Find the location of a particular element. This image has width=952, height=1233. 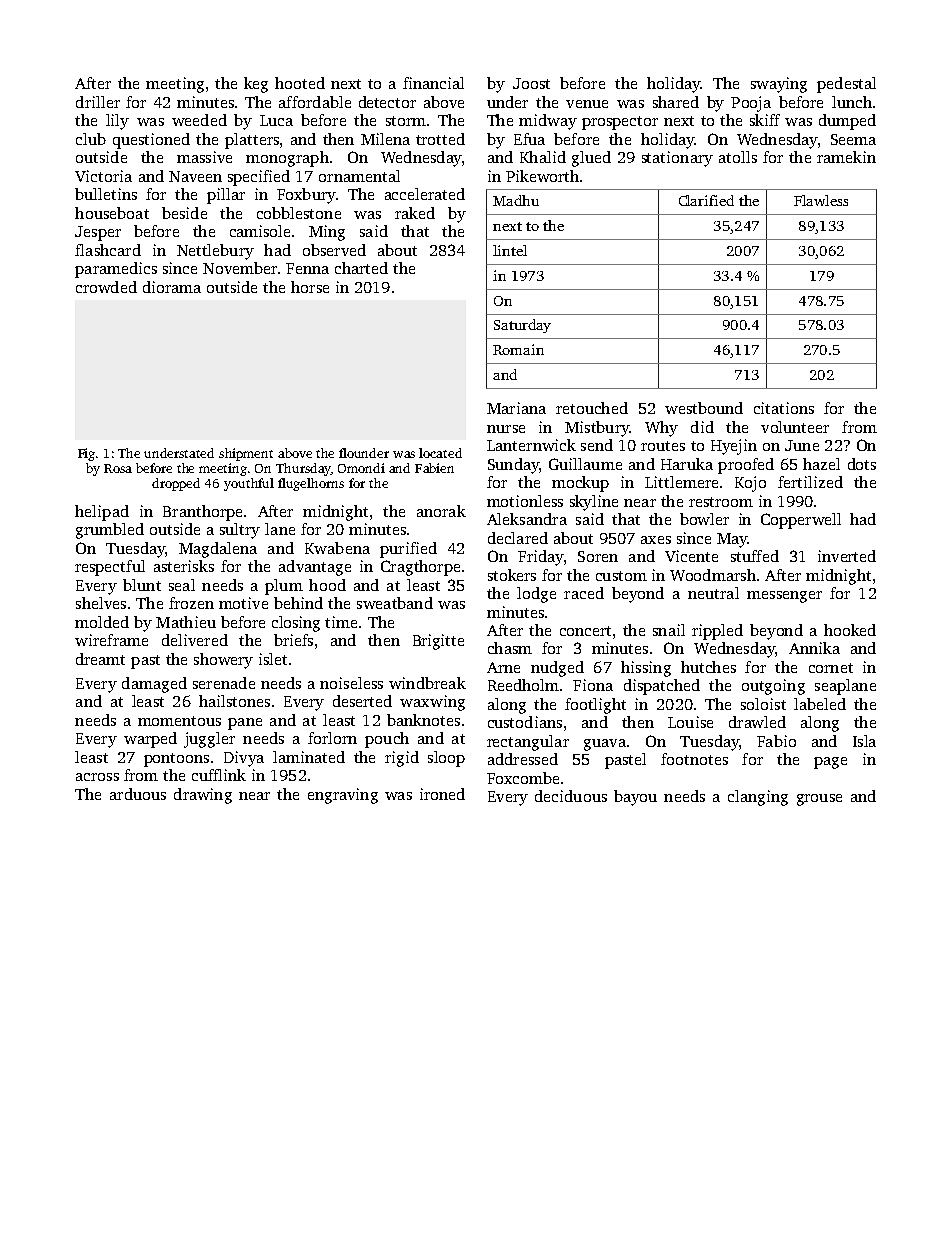

Fabio is located at coordinates (776, 741).
